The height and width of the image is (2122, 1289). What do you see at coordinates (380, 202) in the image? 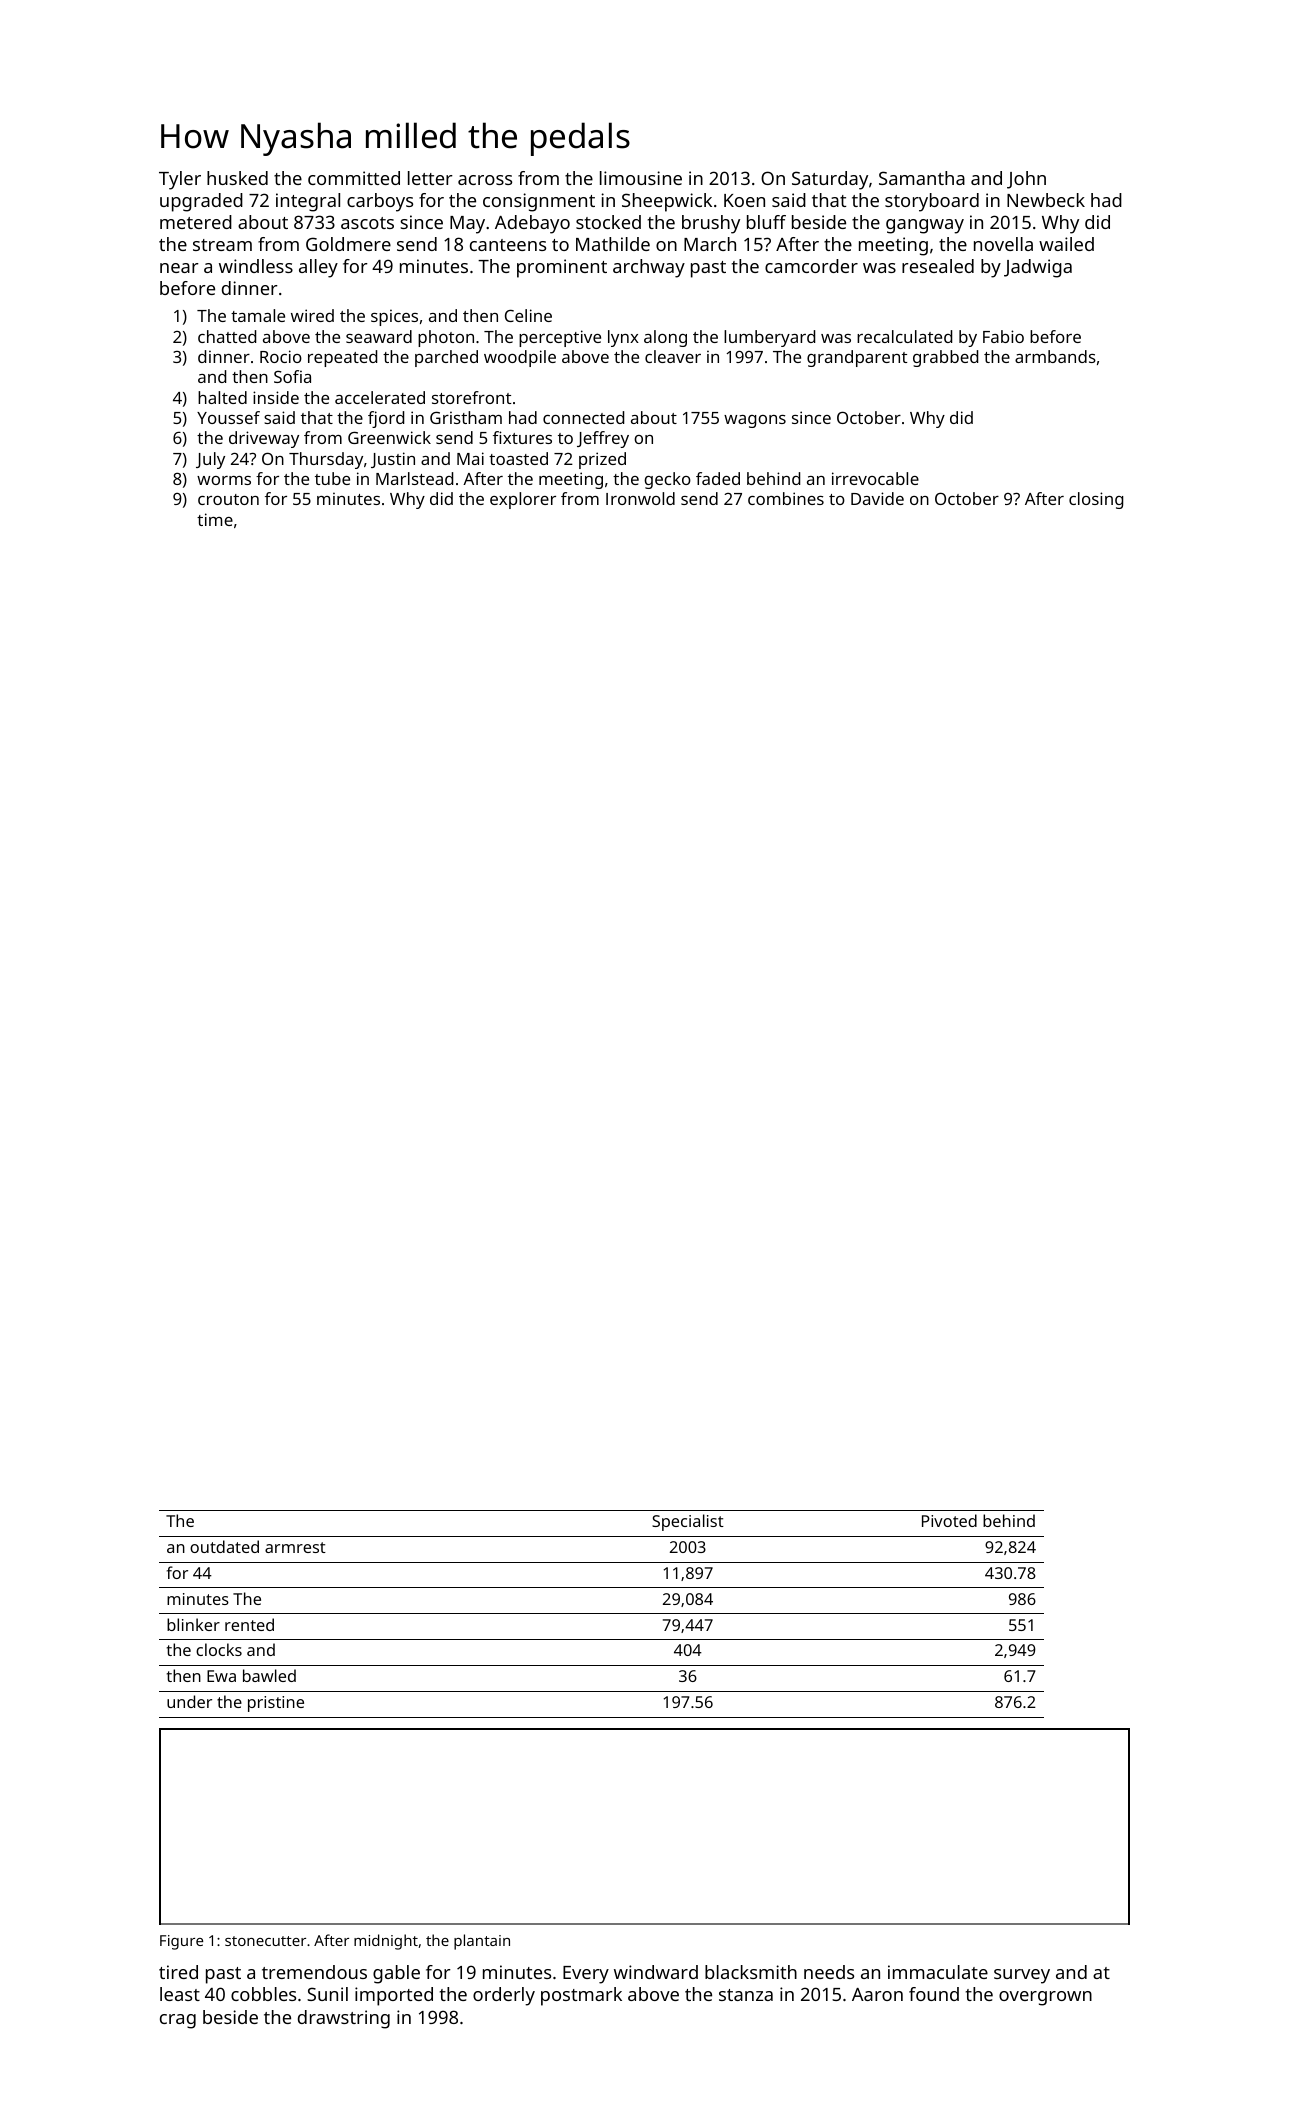
I see `carboys` at bounding box center [380, 202].
